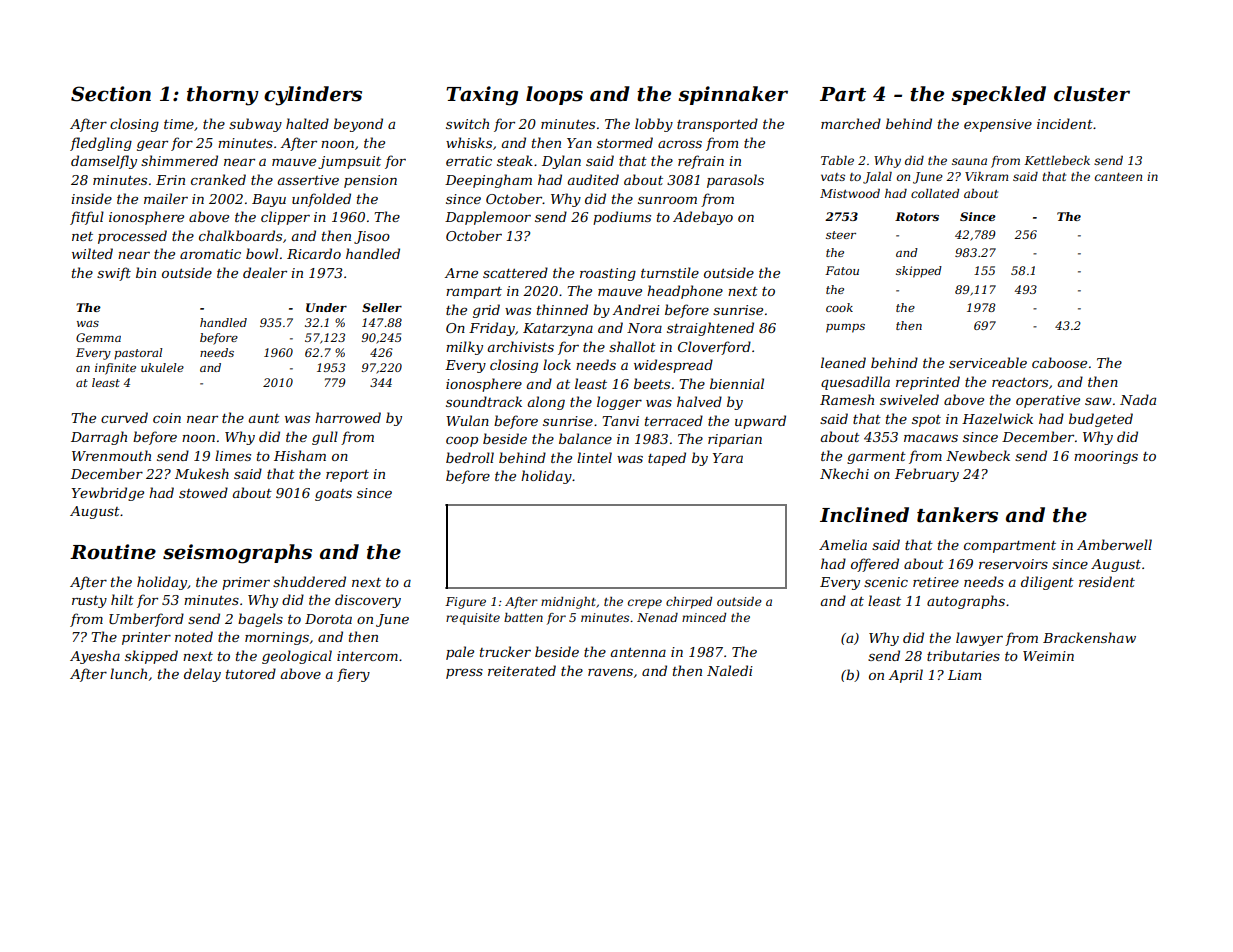  I want to click on Amberwell, so click(1114, 544).
